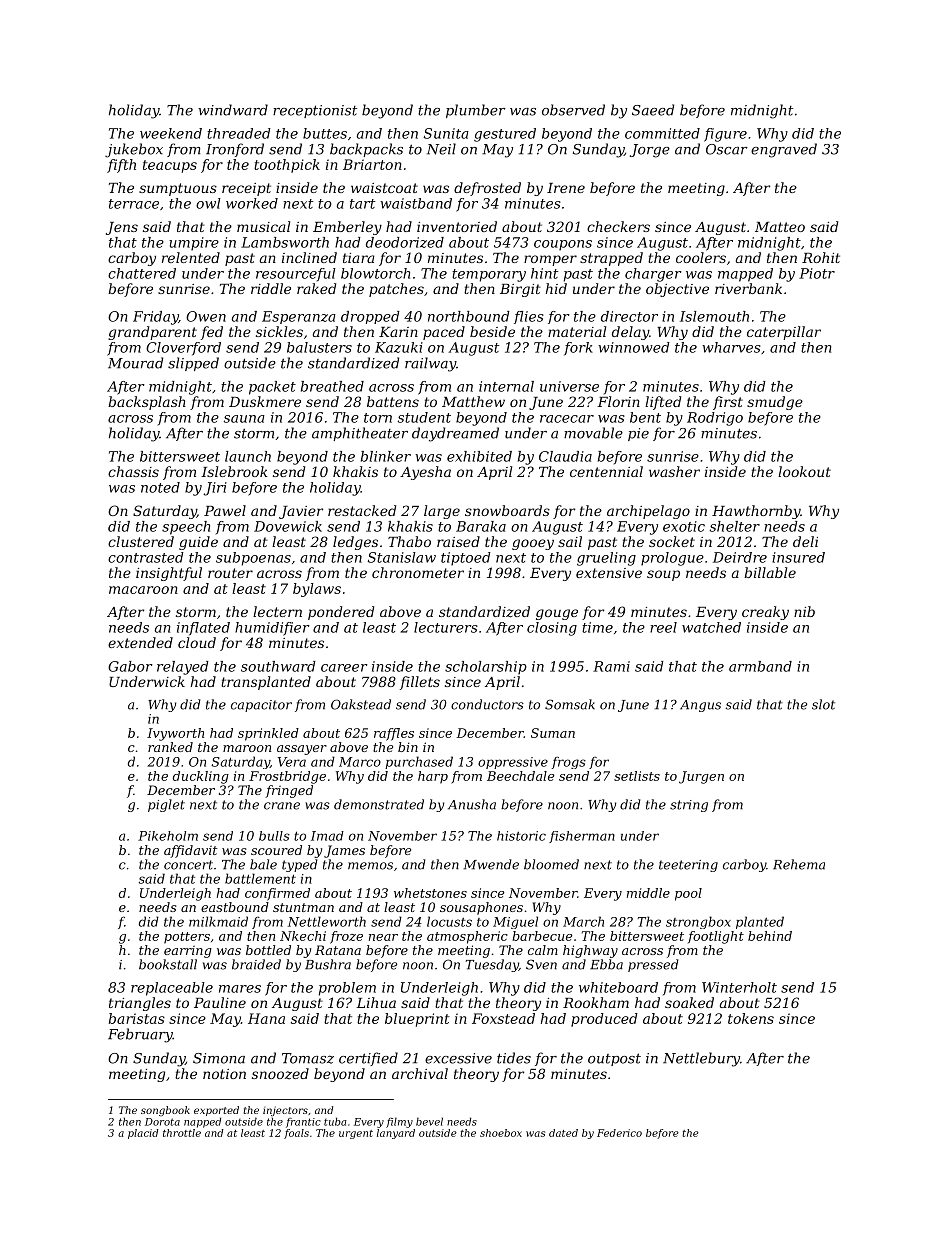  Describe the element at coordinates (143, 1134) in the screenshot. I see `placid` at that location.
